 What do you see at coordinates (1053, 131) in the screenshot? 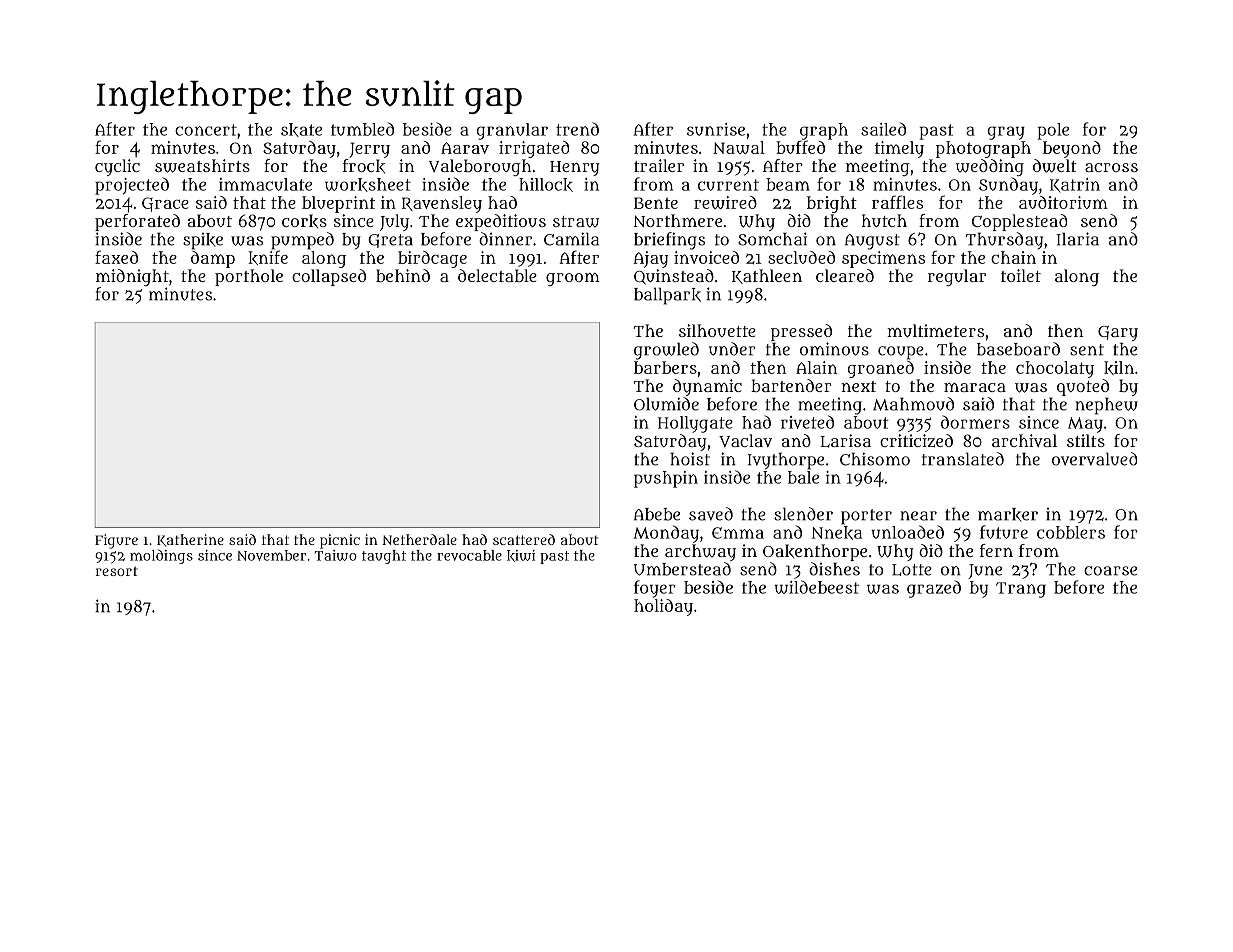
I see `pole` at bounding box center [1053, 131].
